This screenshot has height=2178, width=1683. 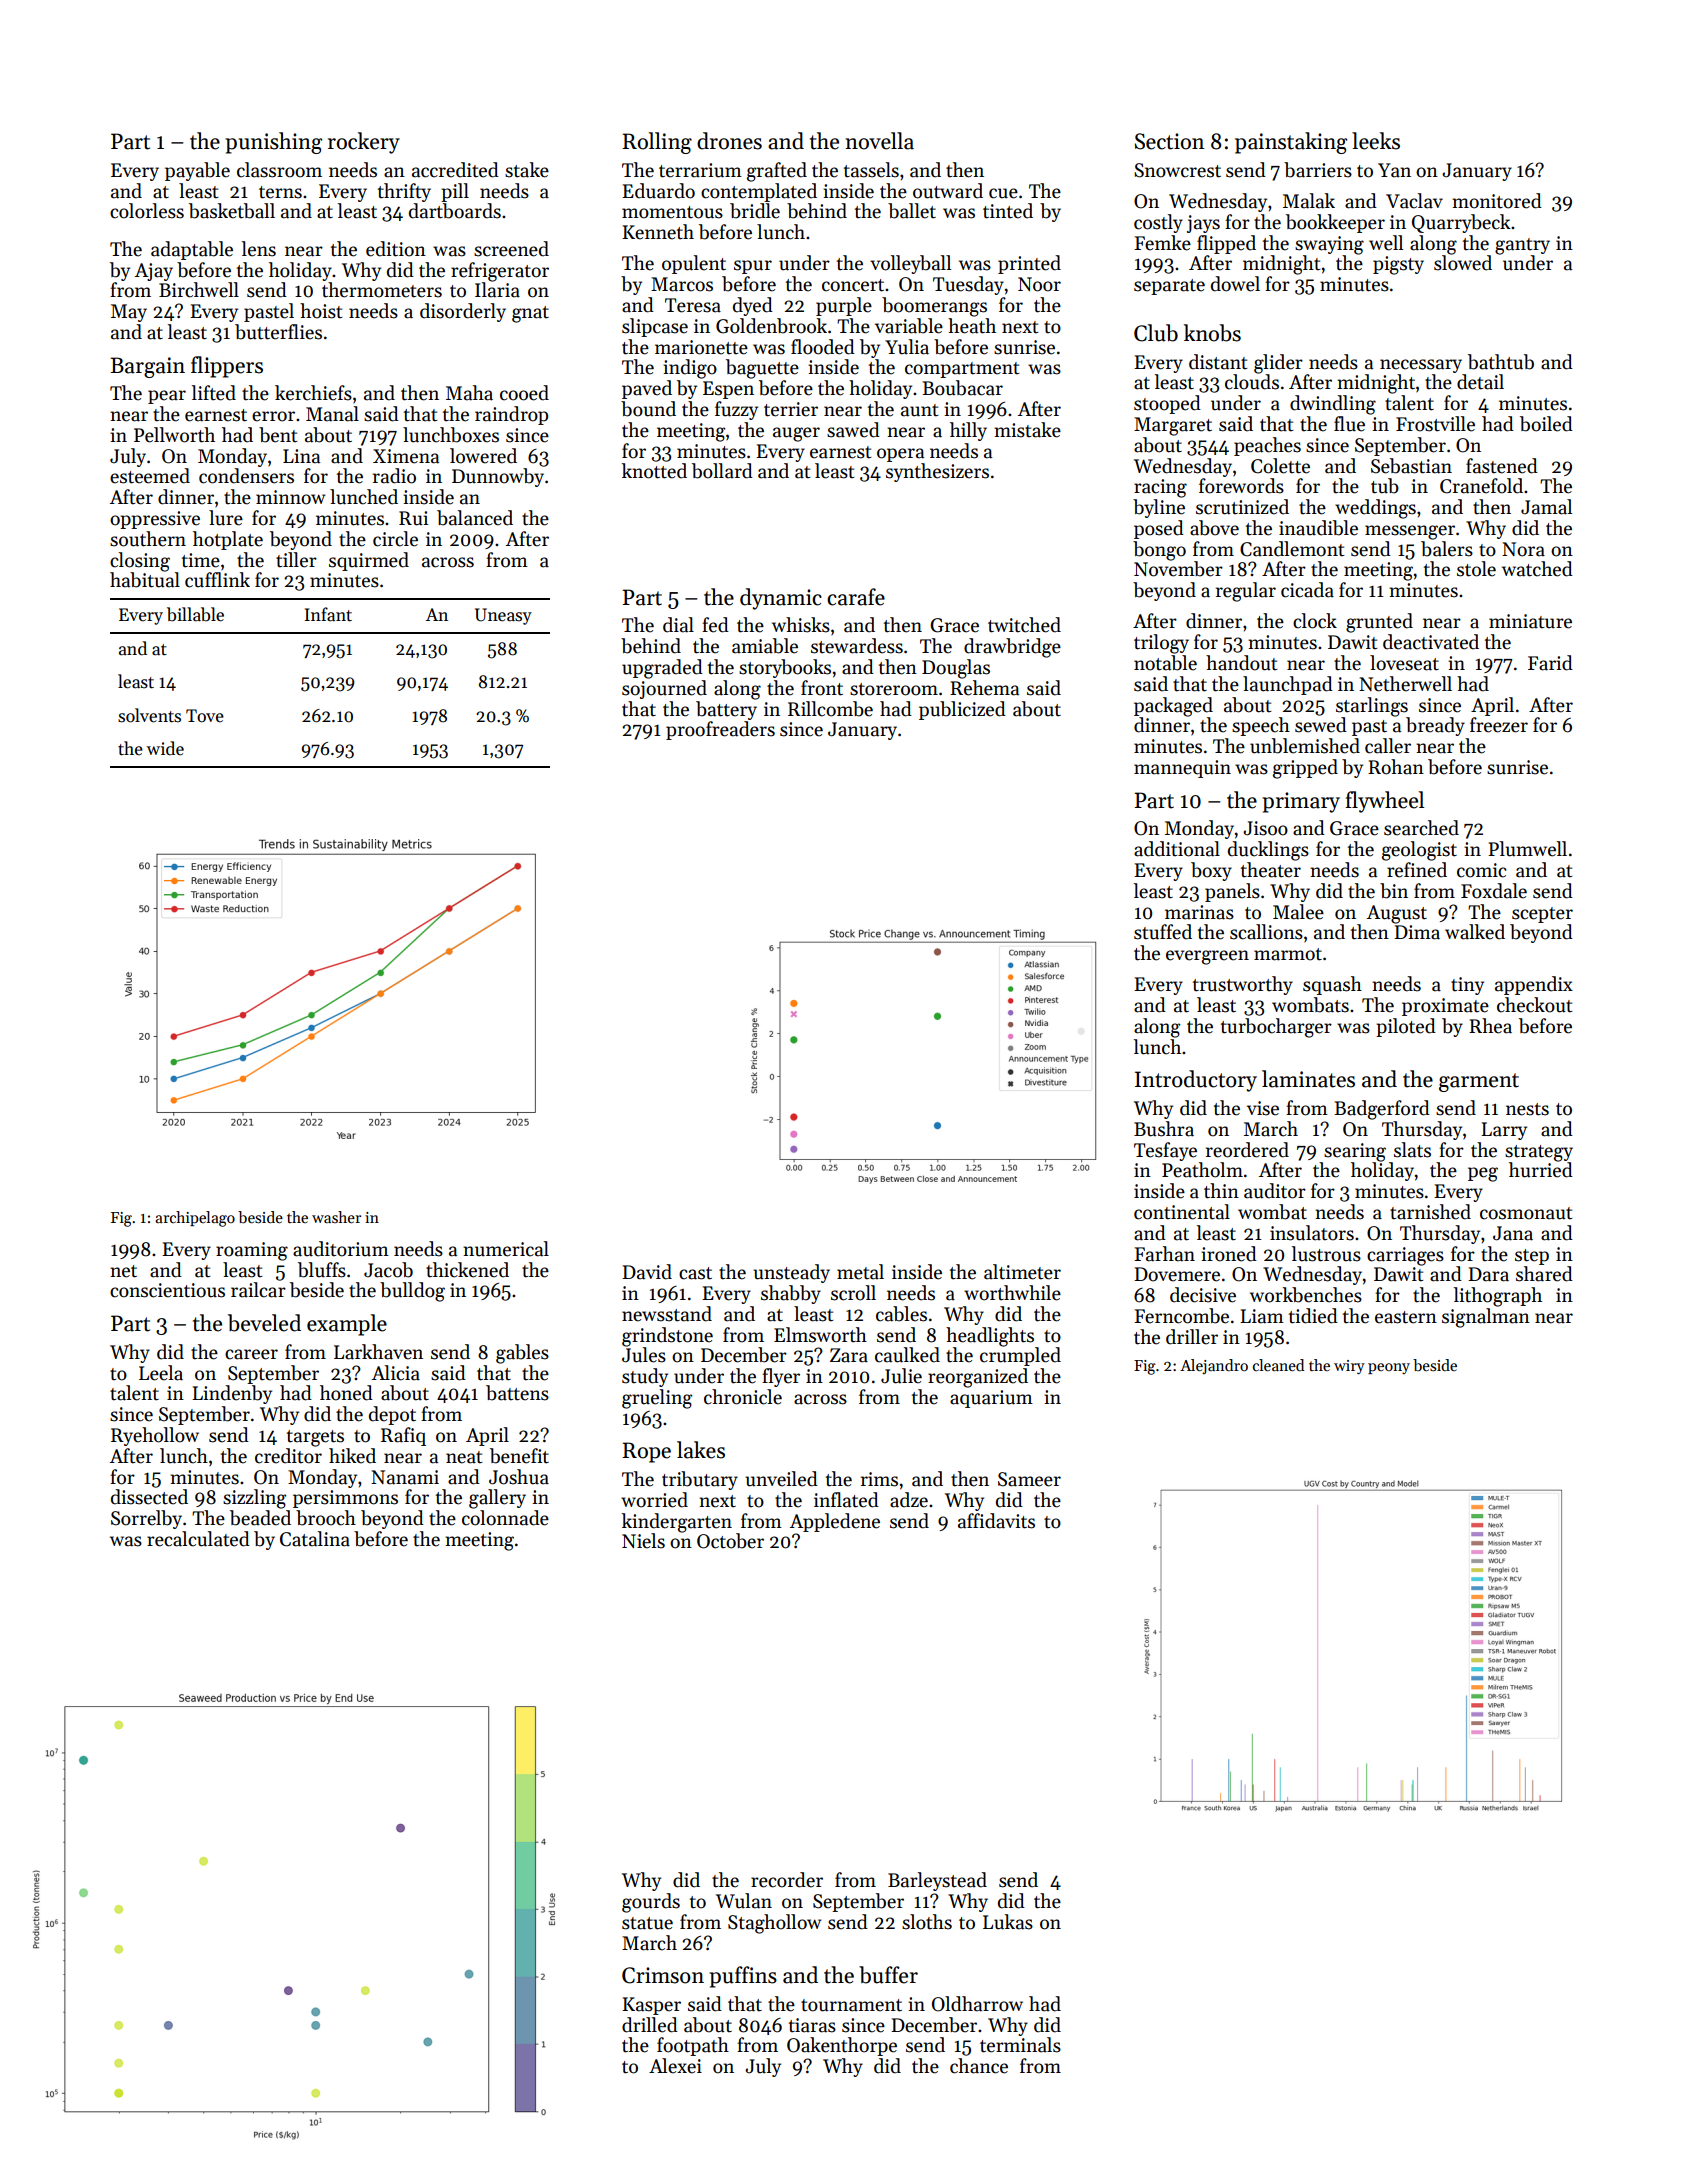 I want to click on terminals, so click(x=1020, y=2045).
